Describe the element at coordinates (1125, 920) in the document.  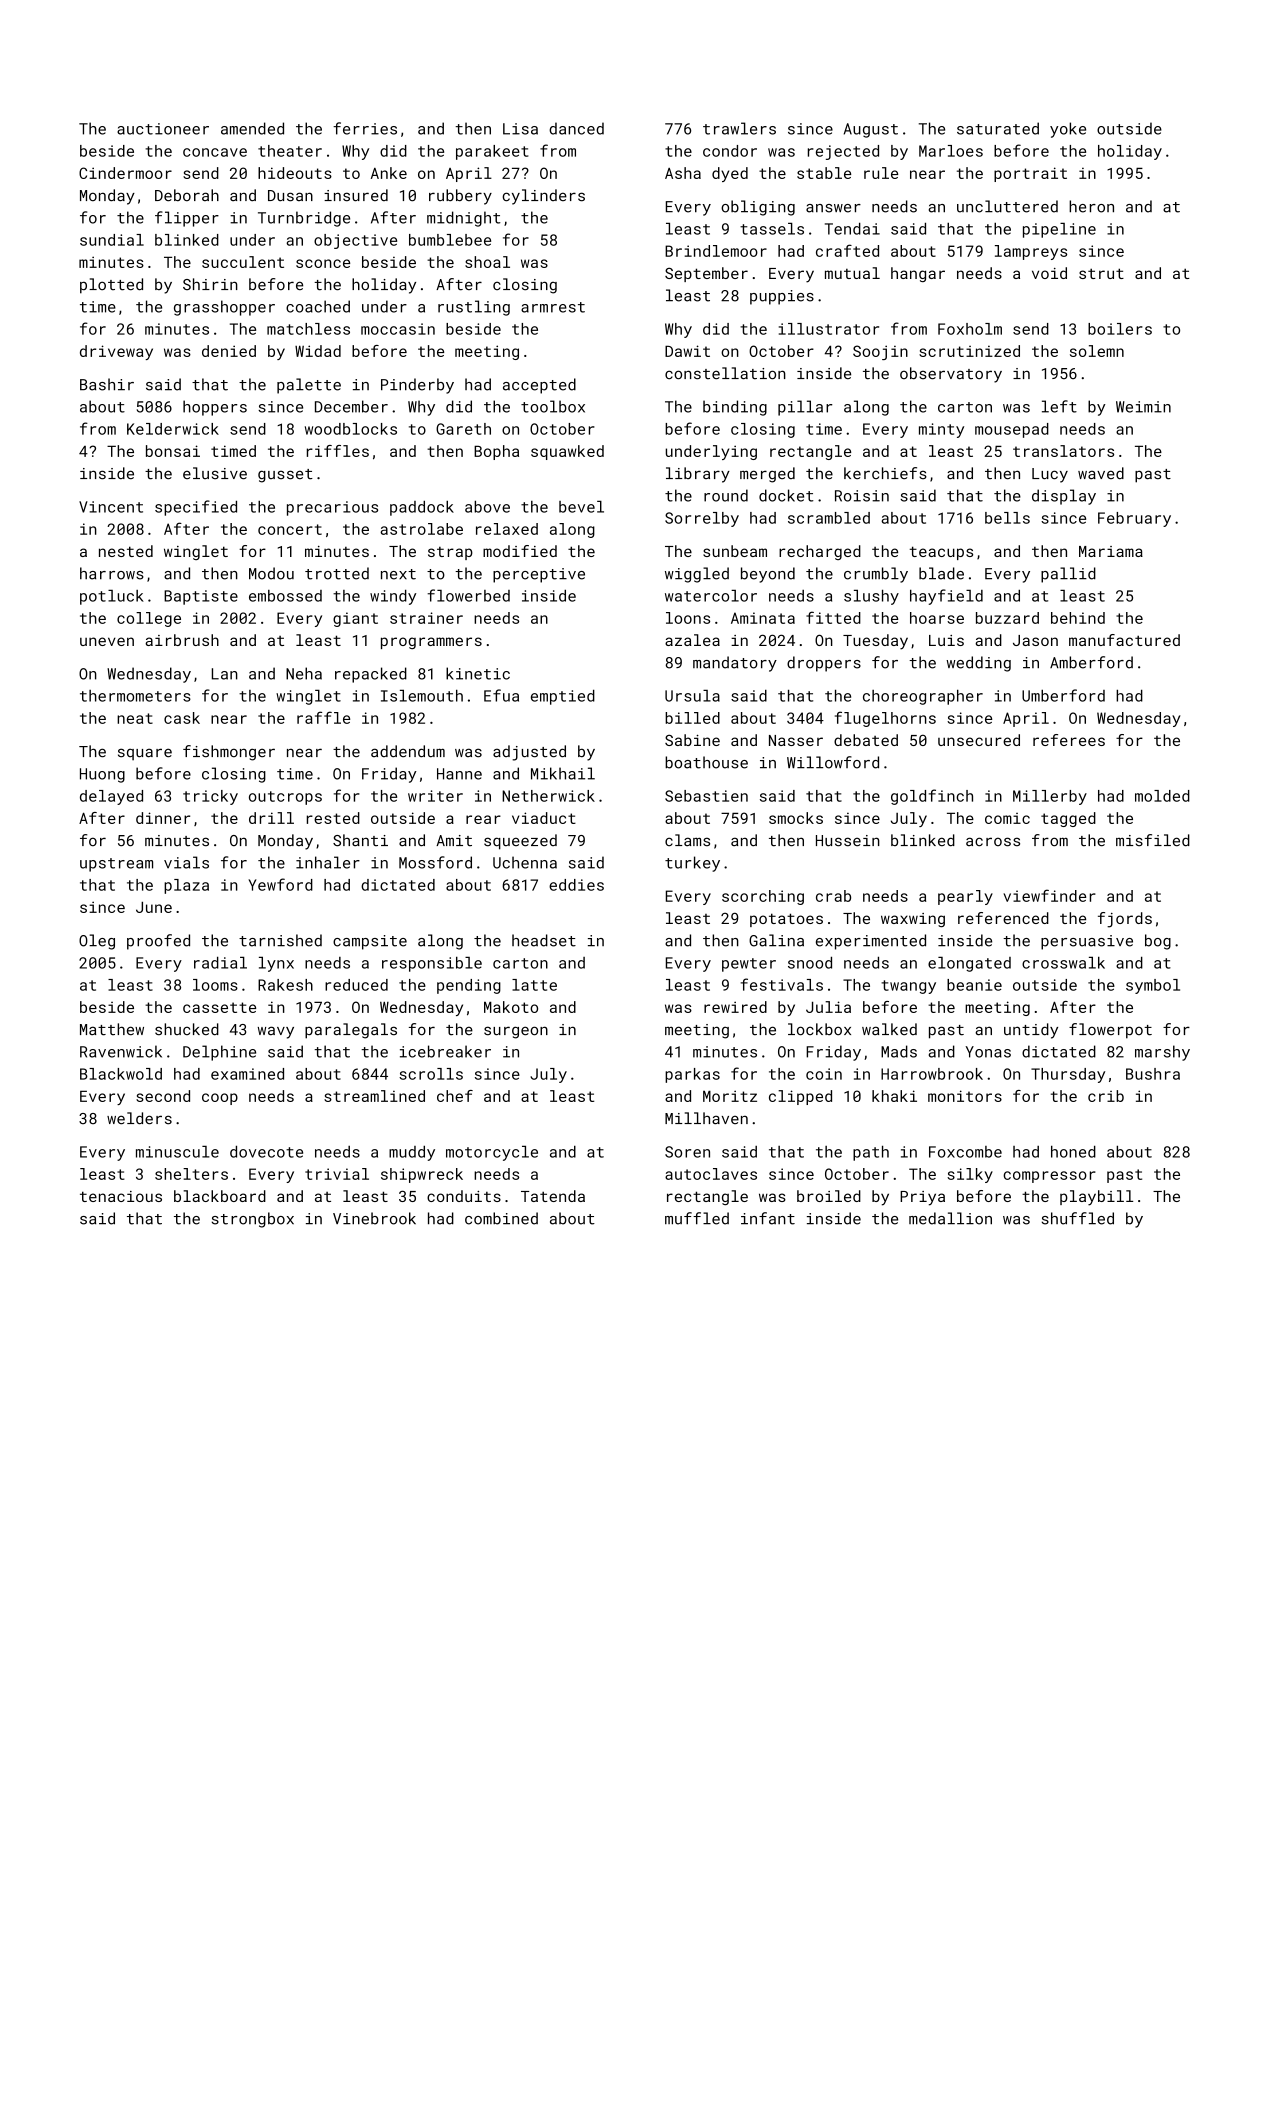
I see `fjords` at that location.
